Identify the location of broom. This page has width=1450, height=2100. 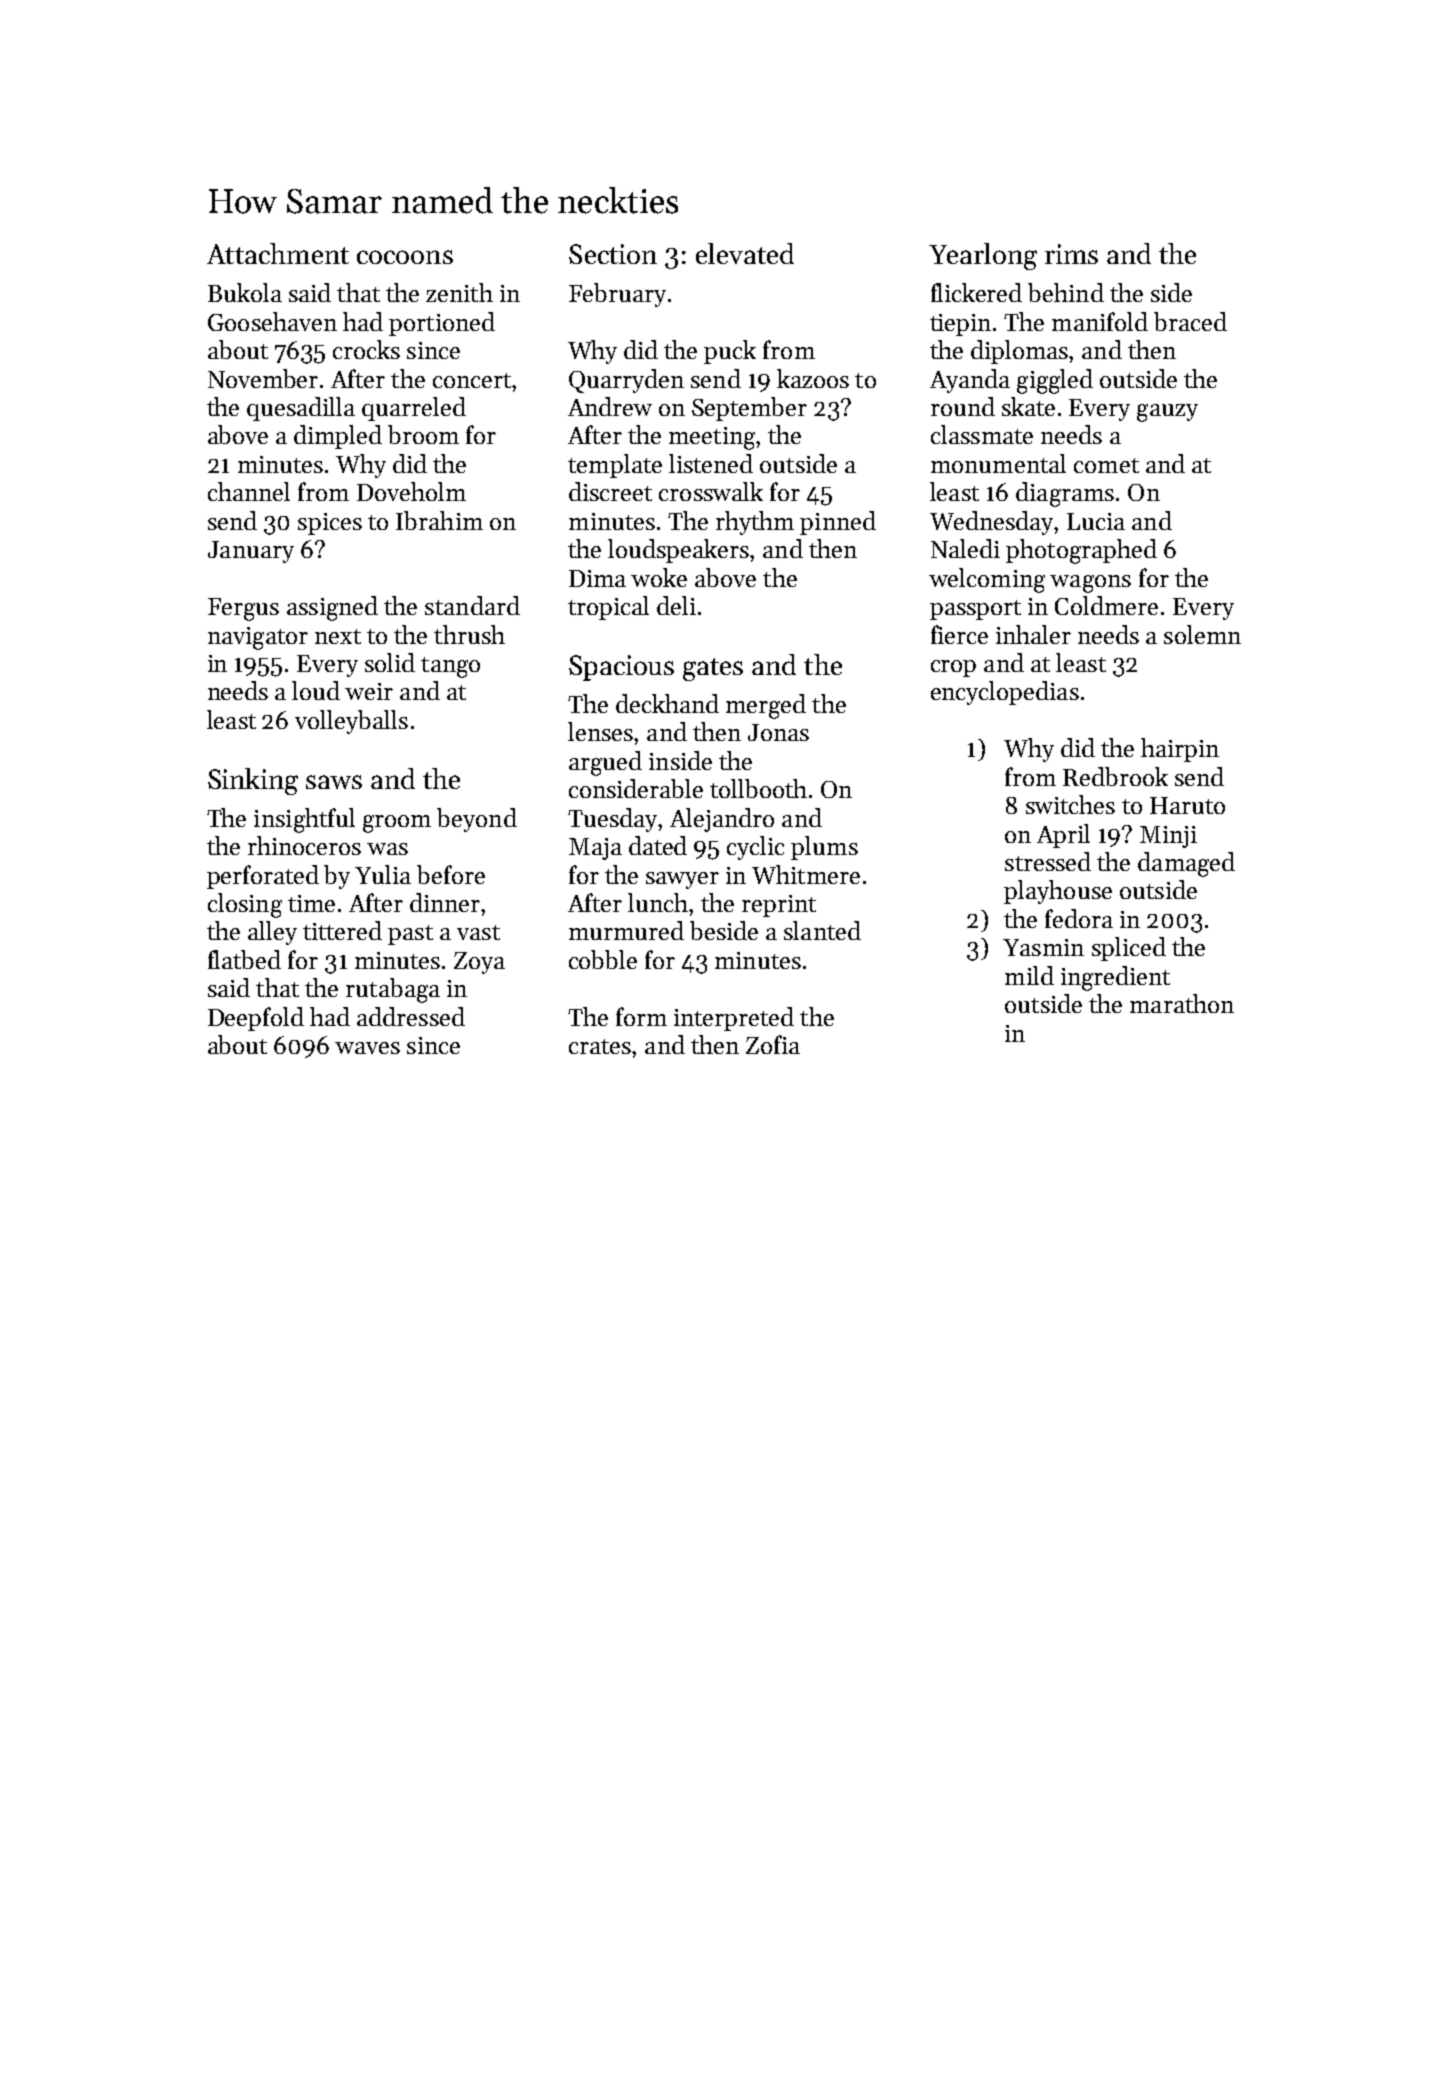
(423, 434).
